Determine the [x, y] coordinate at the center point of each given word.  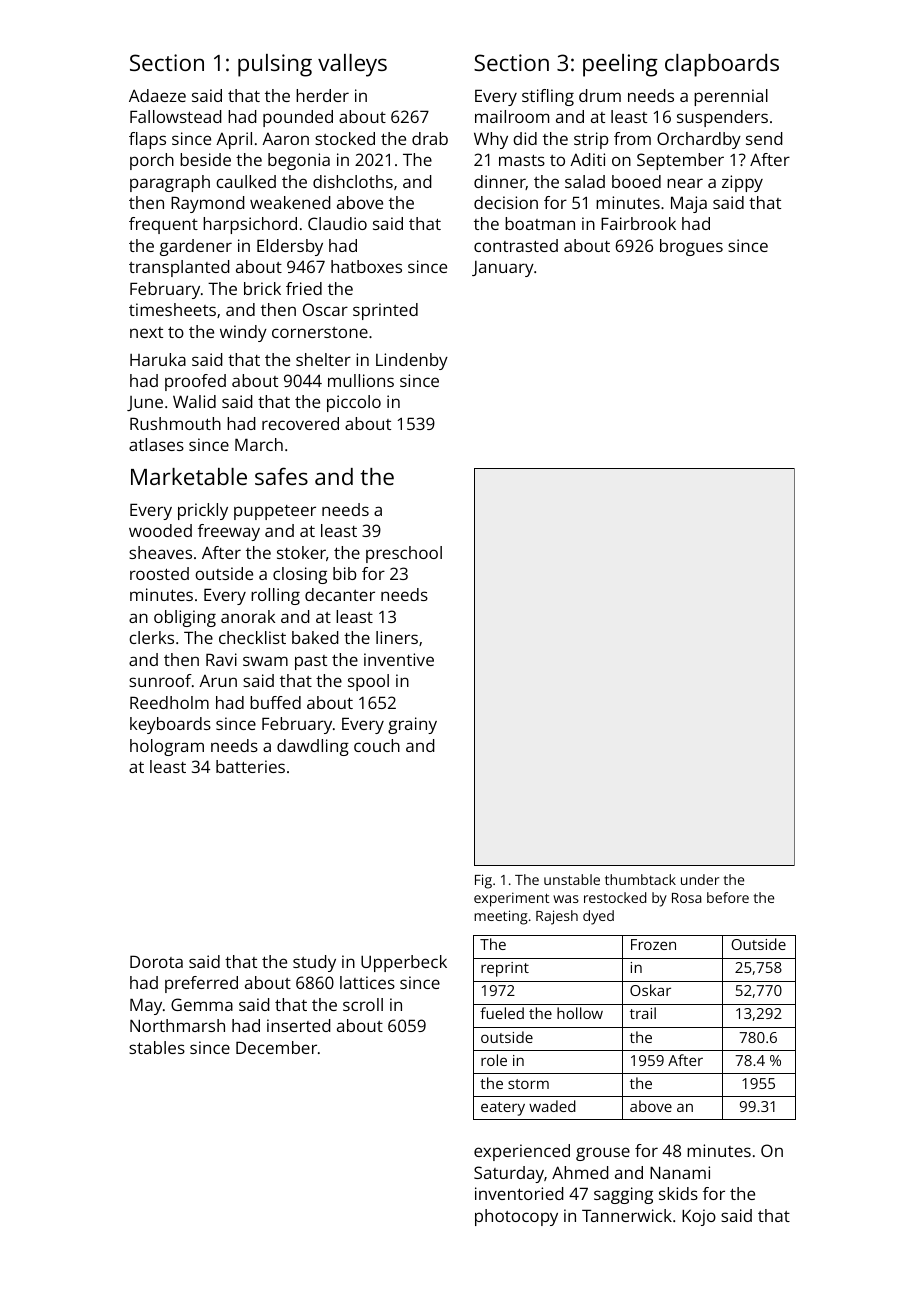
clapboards [722, 65]
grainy [412, 725]
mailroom [512, 116]
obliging [185, 618]
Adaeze [157, 95]
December [276, 1047]
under [700, 879]
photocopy [516, 1217]
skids [678, 1193]
